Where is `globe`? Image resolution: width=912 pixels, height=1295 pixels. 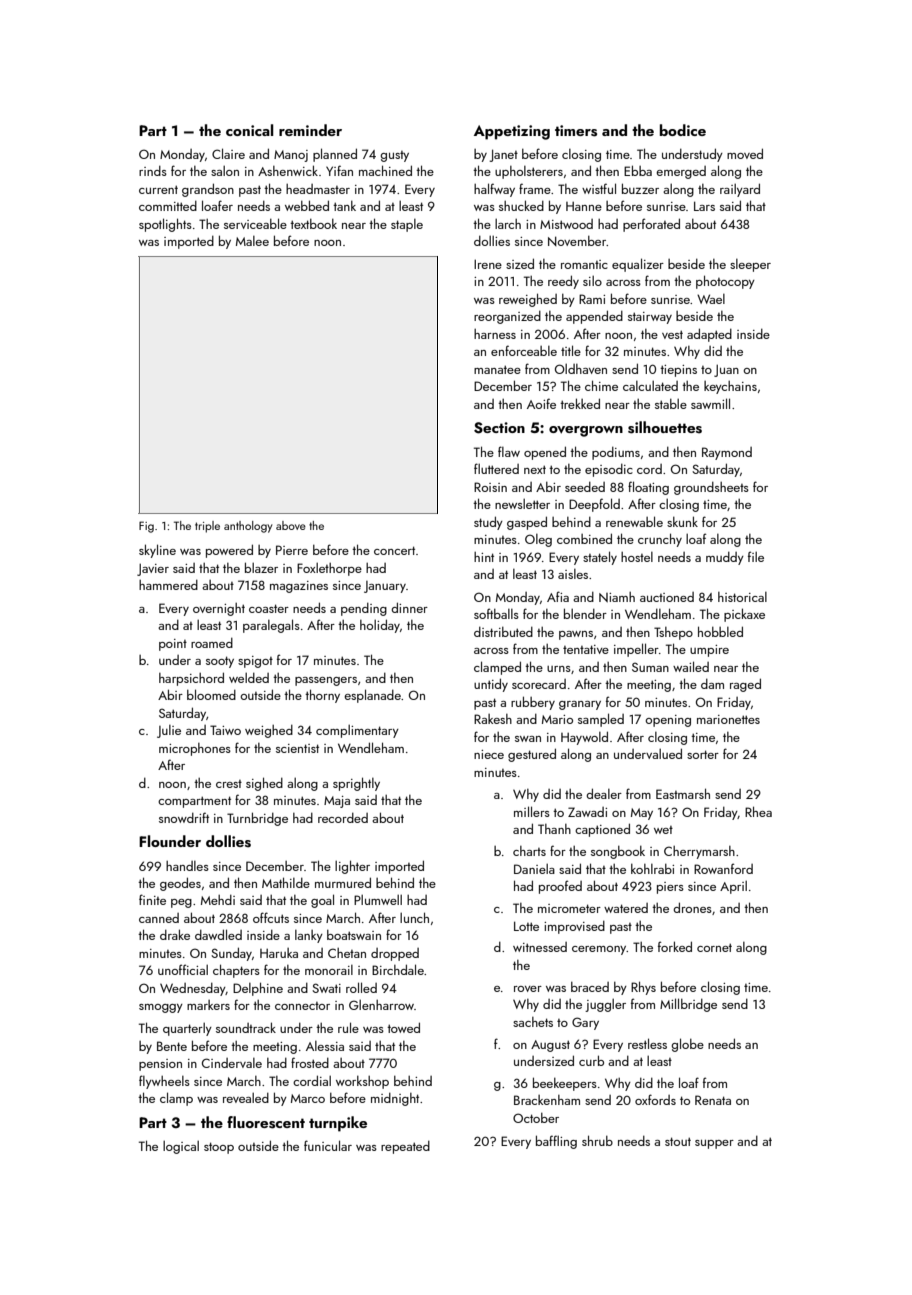
globe is located at coordinates (687, 1045).
